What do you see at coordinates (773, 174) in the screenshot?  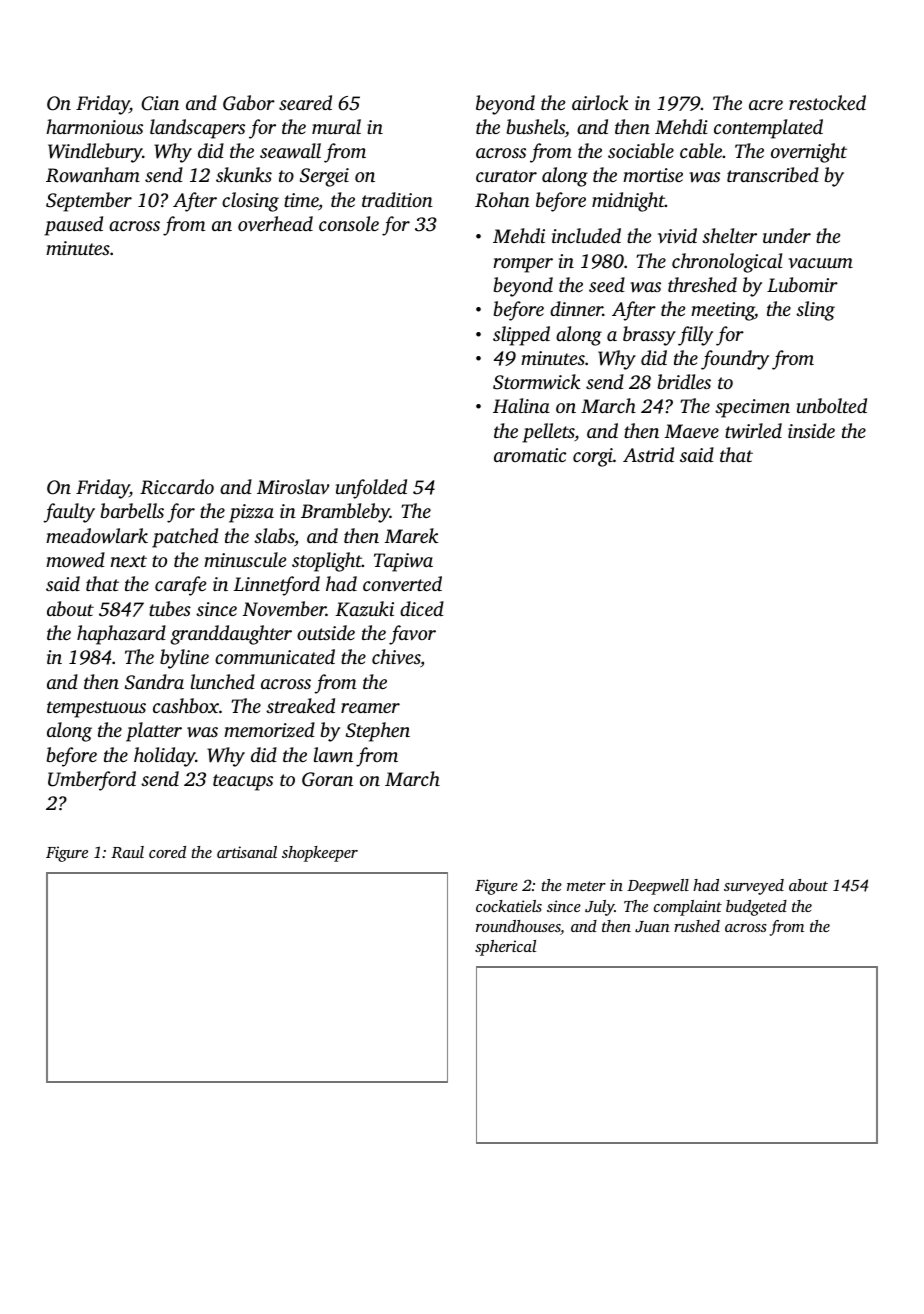 I see `transcribed` at bounding box center [773, 174].
